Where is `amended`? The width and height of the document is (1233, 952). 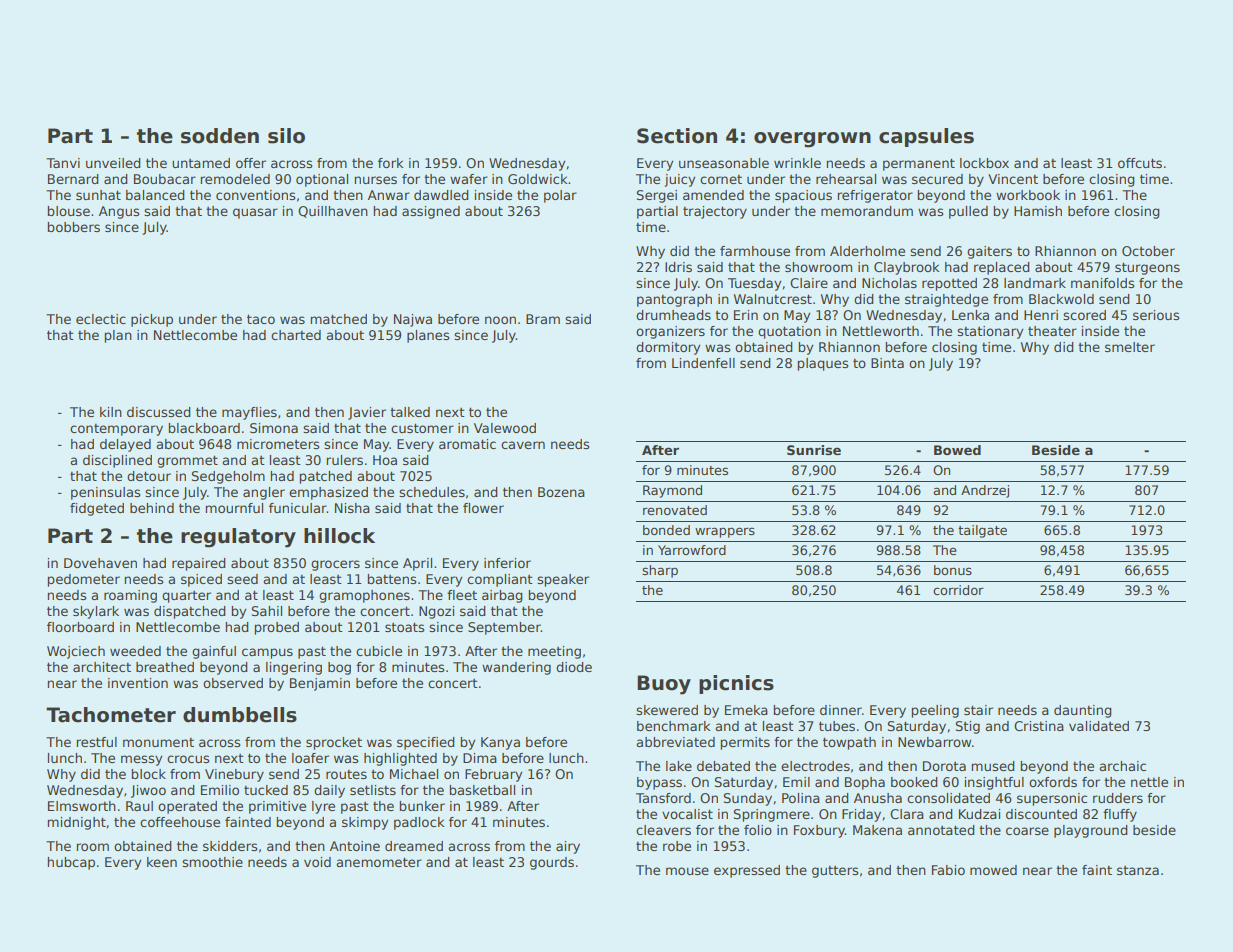
amended is located at coordinates (713, 195).
